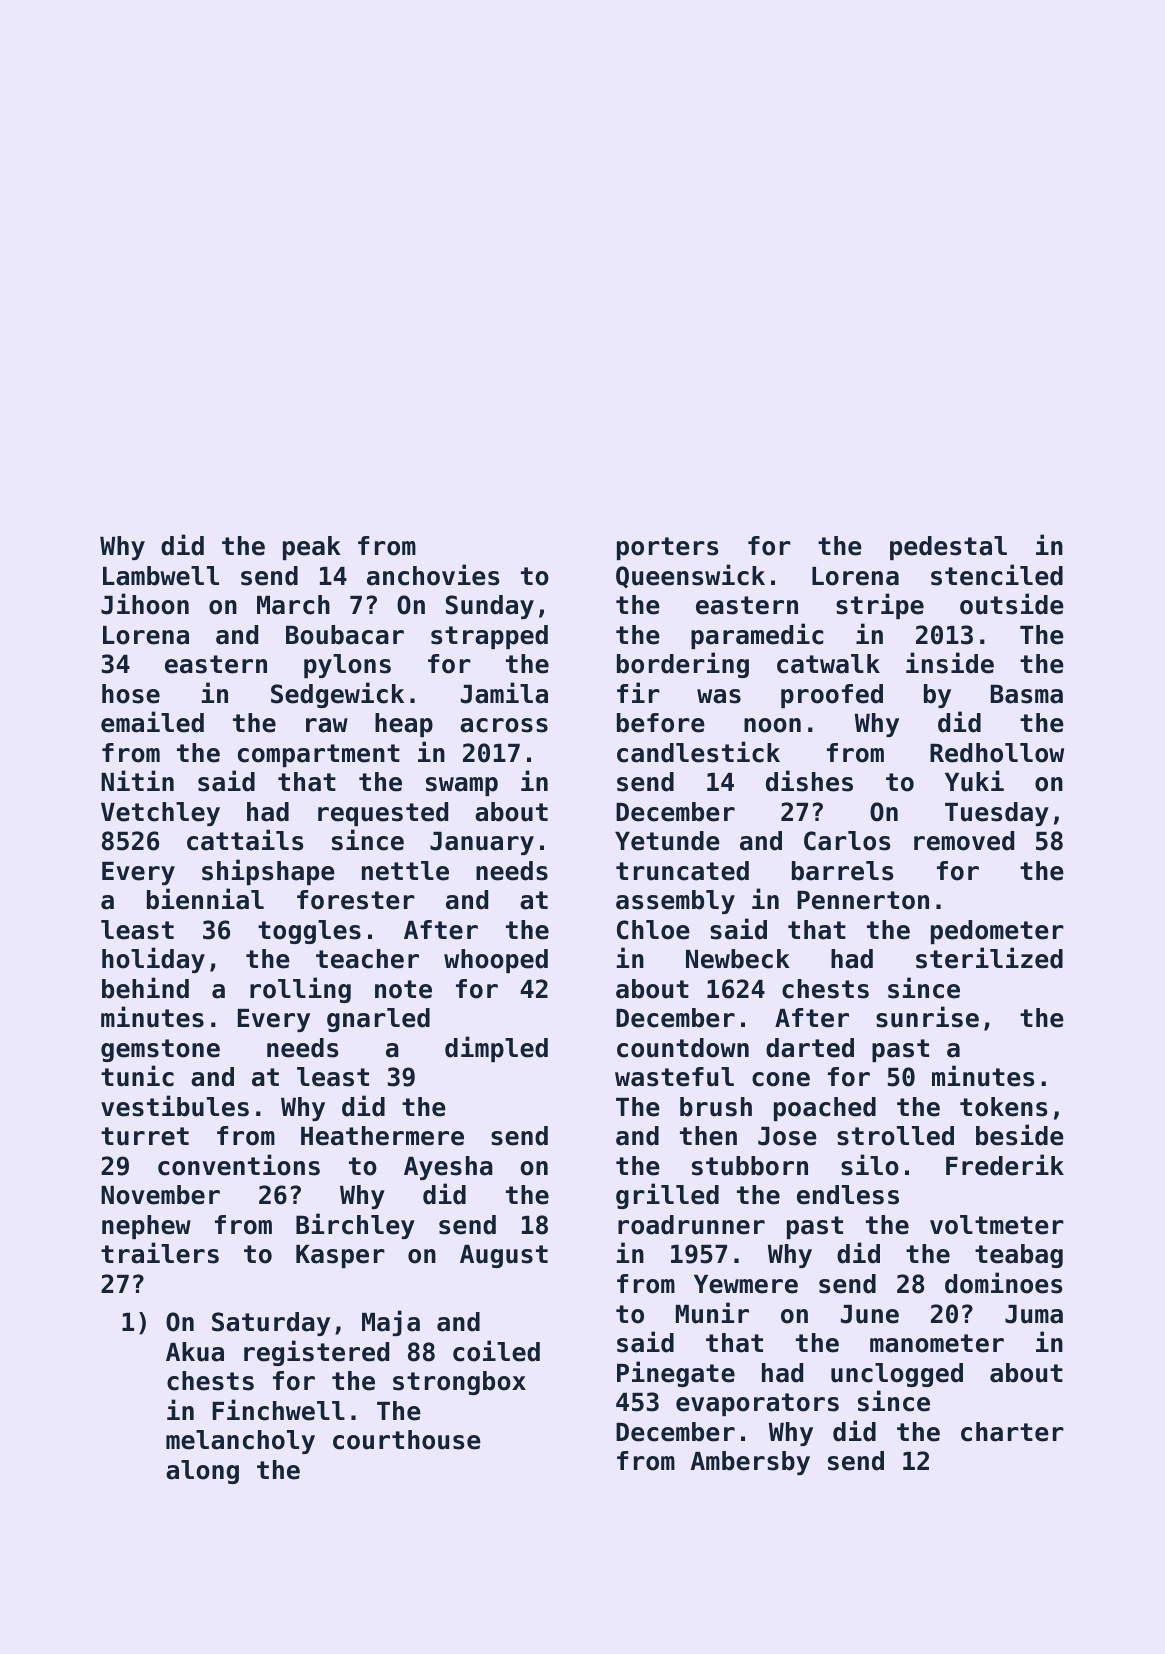  What do you see at coordinates (367, 959) in the screenshot?
I see `teacher` at bounding box center [367, 959].
